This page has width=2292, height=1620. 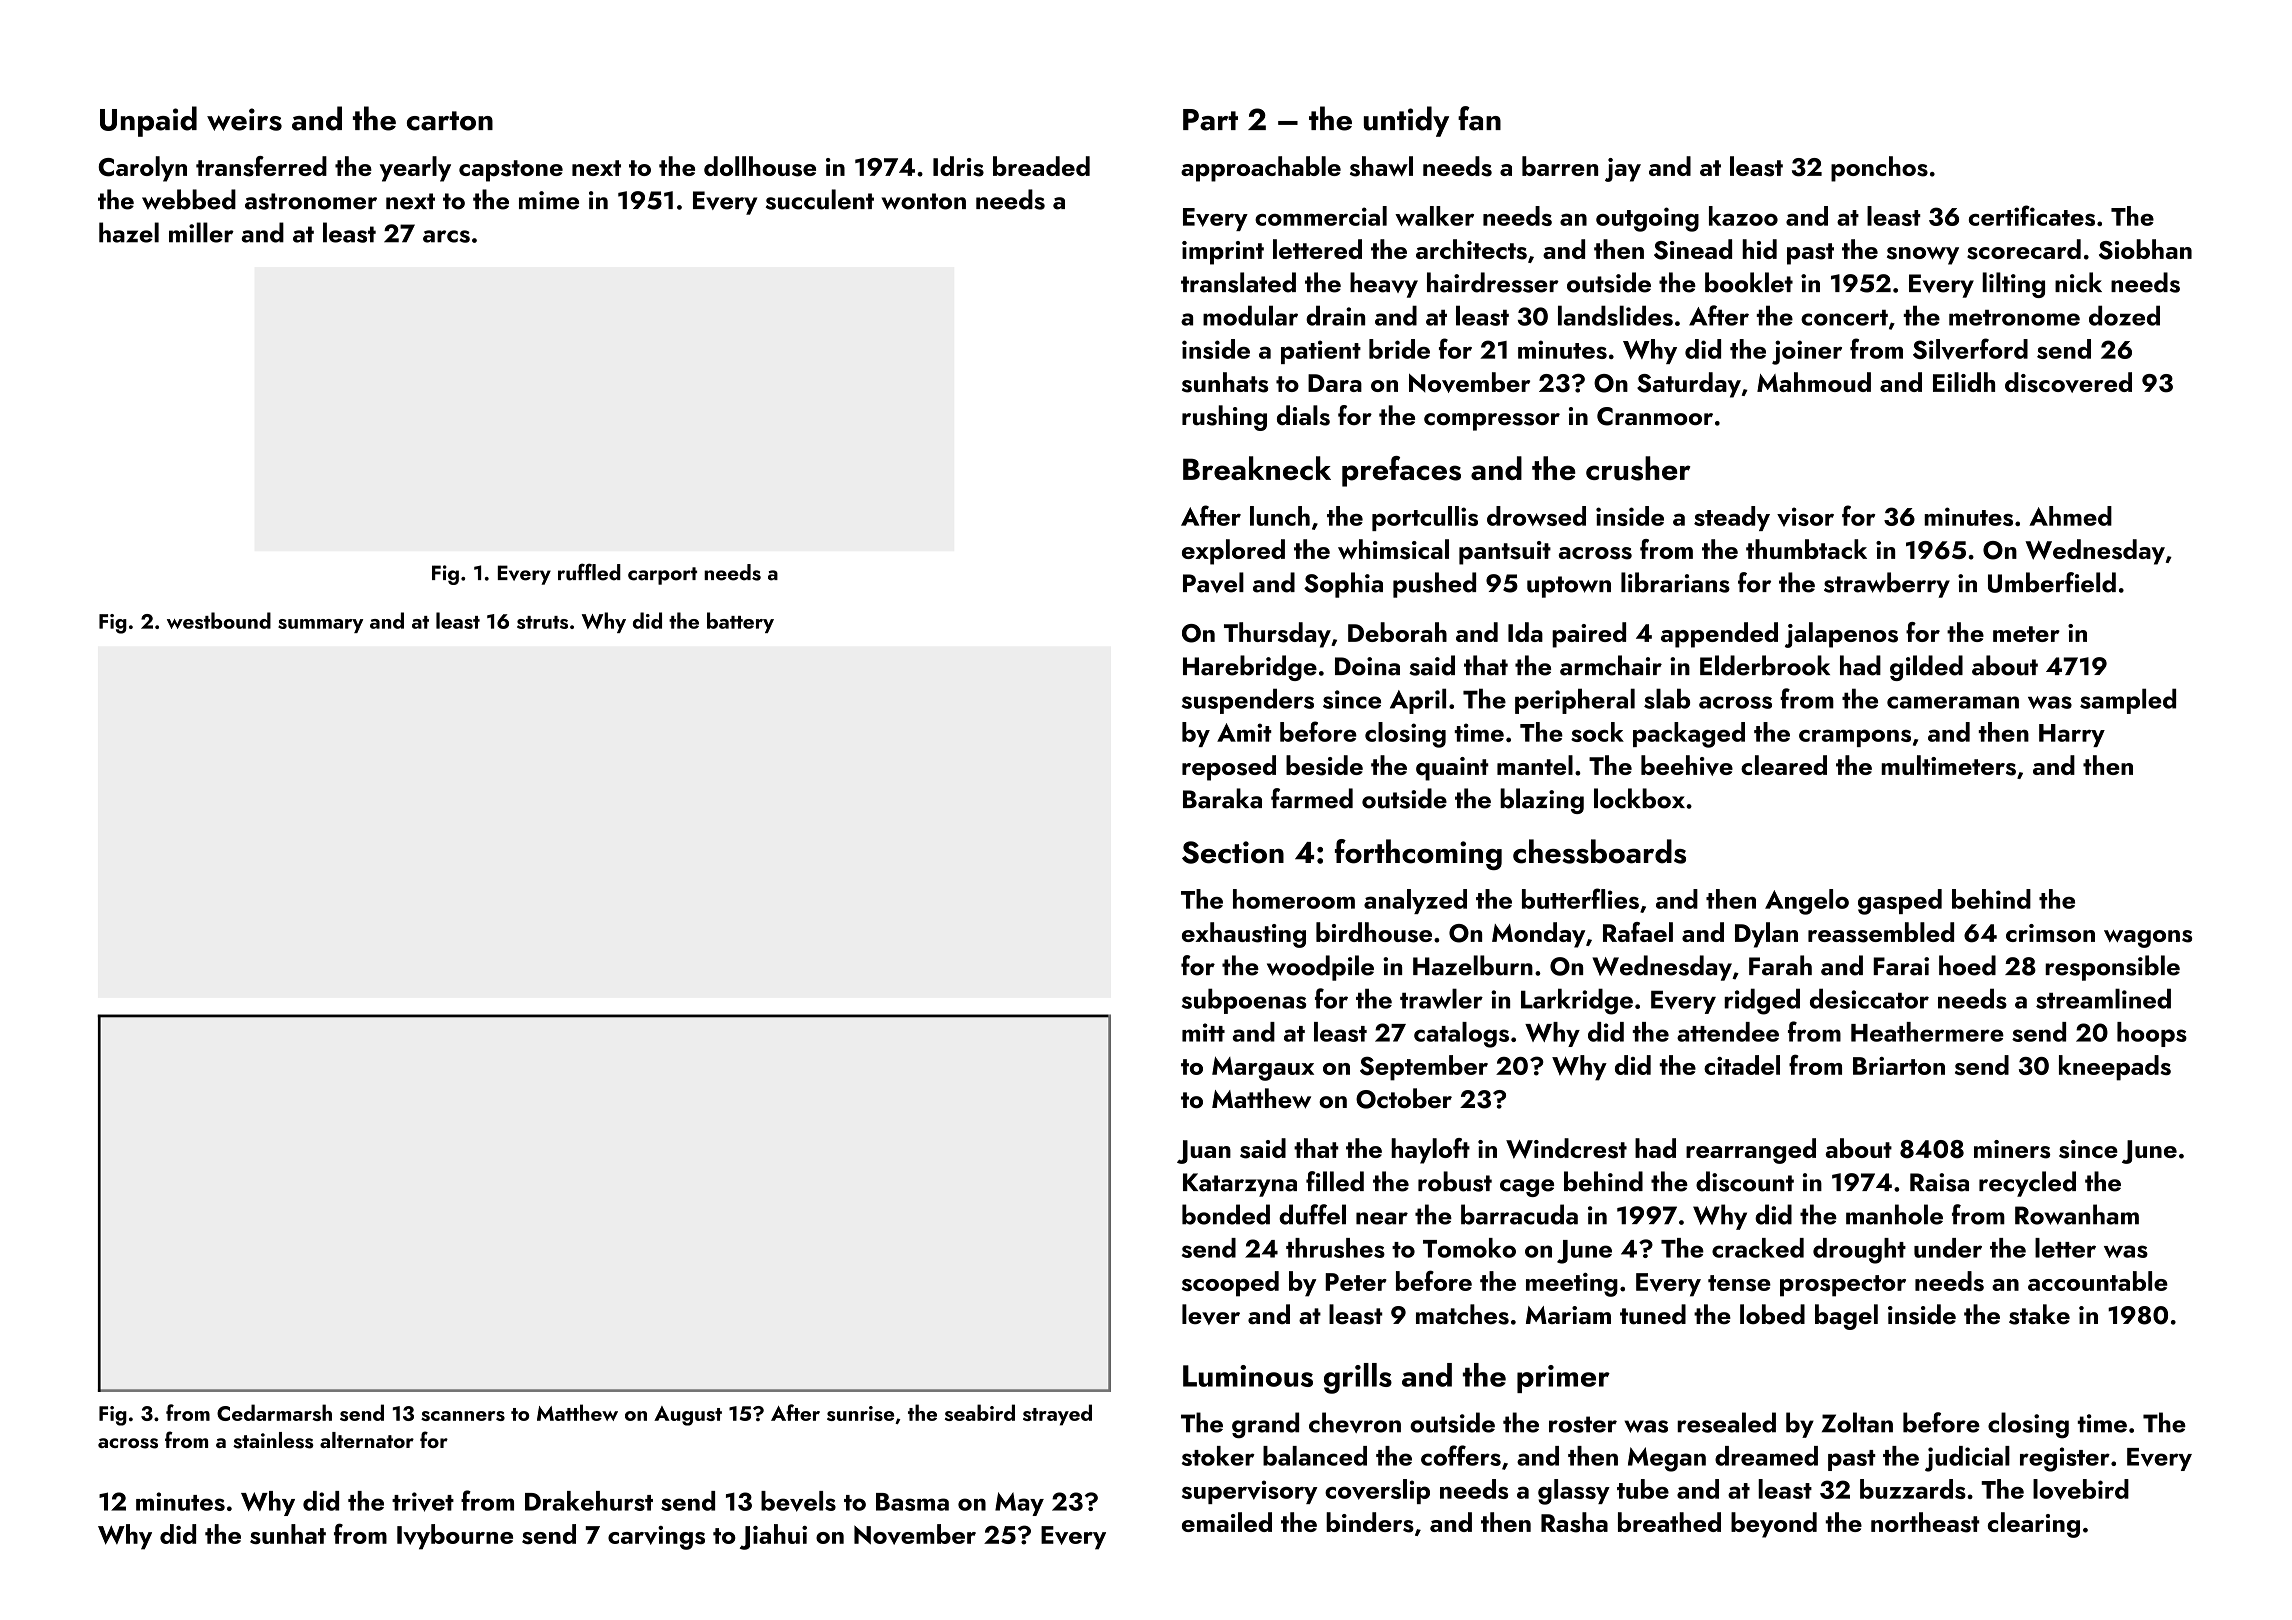 I want to click on mitt, so click(x=1203, y=1032).
